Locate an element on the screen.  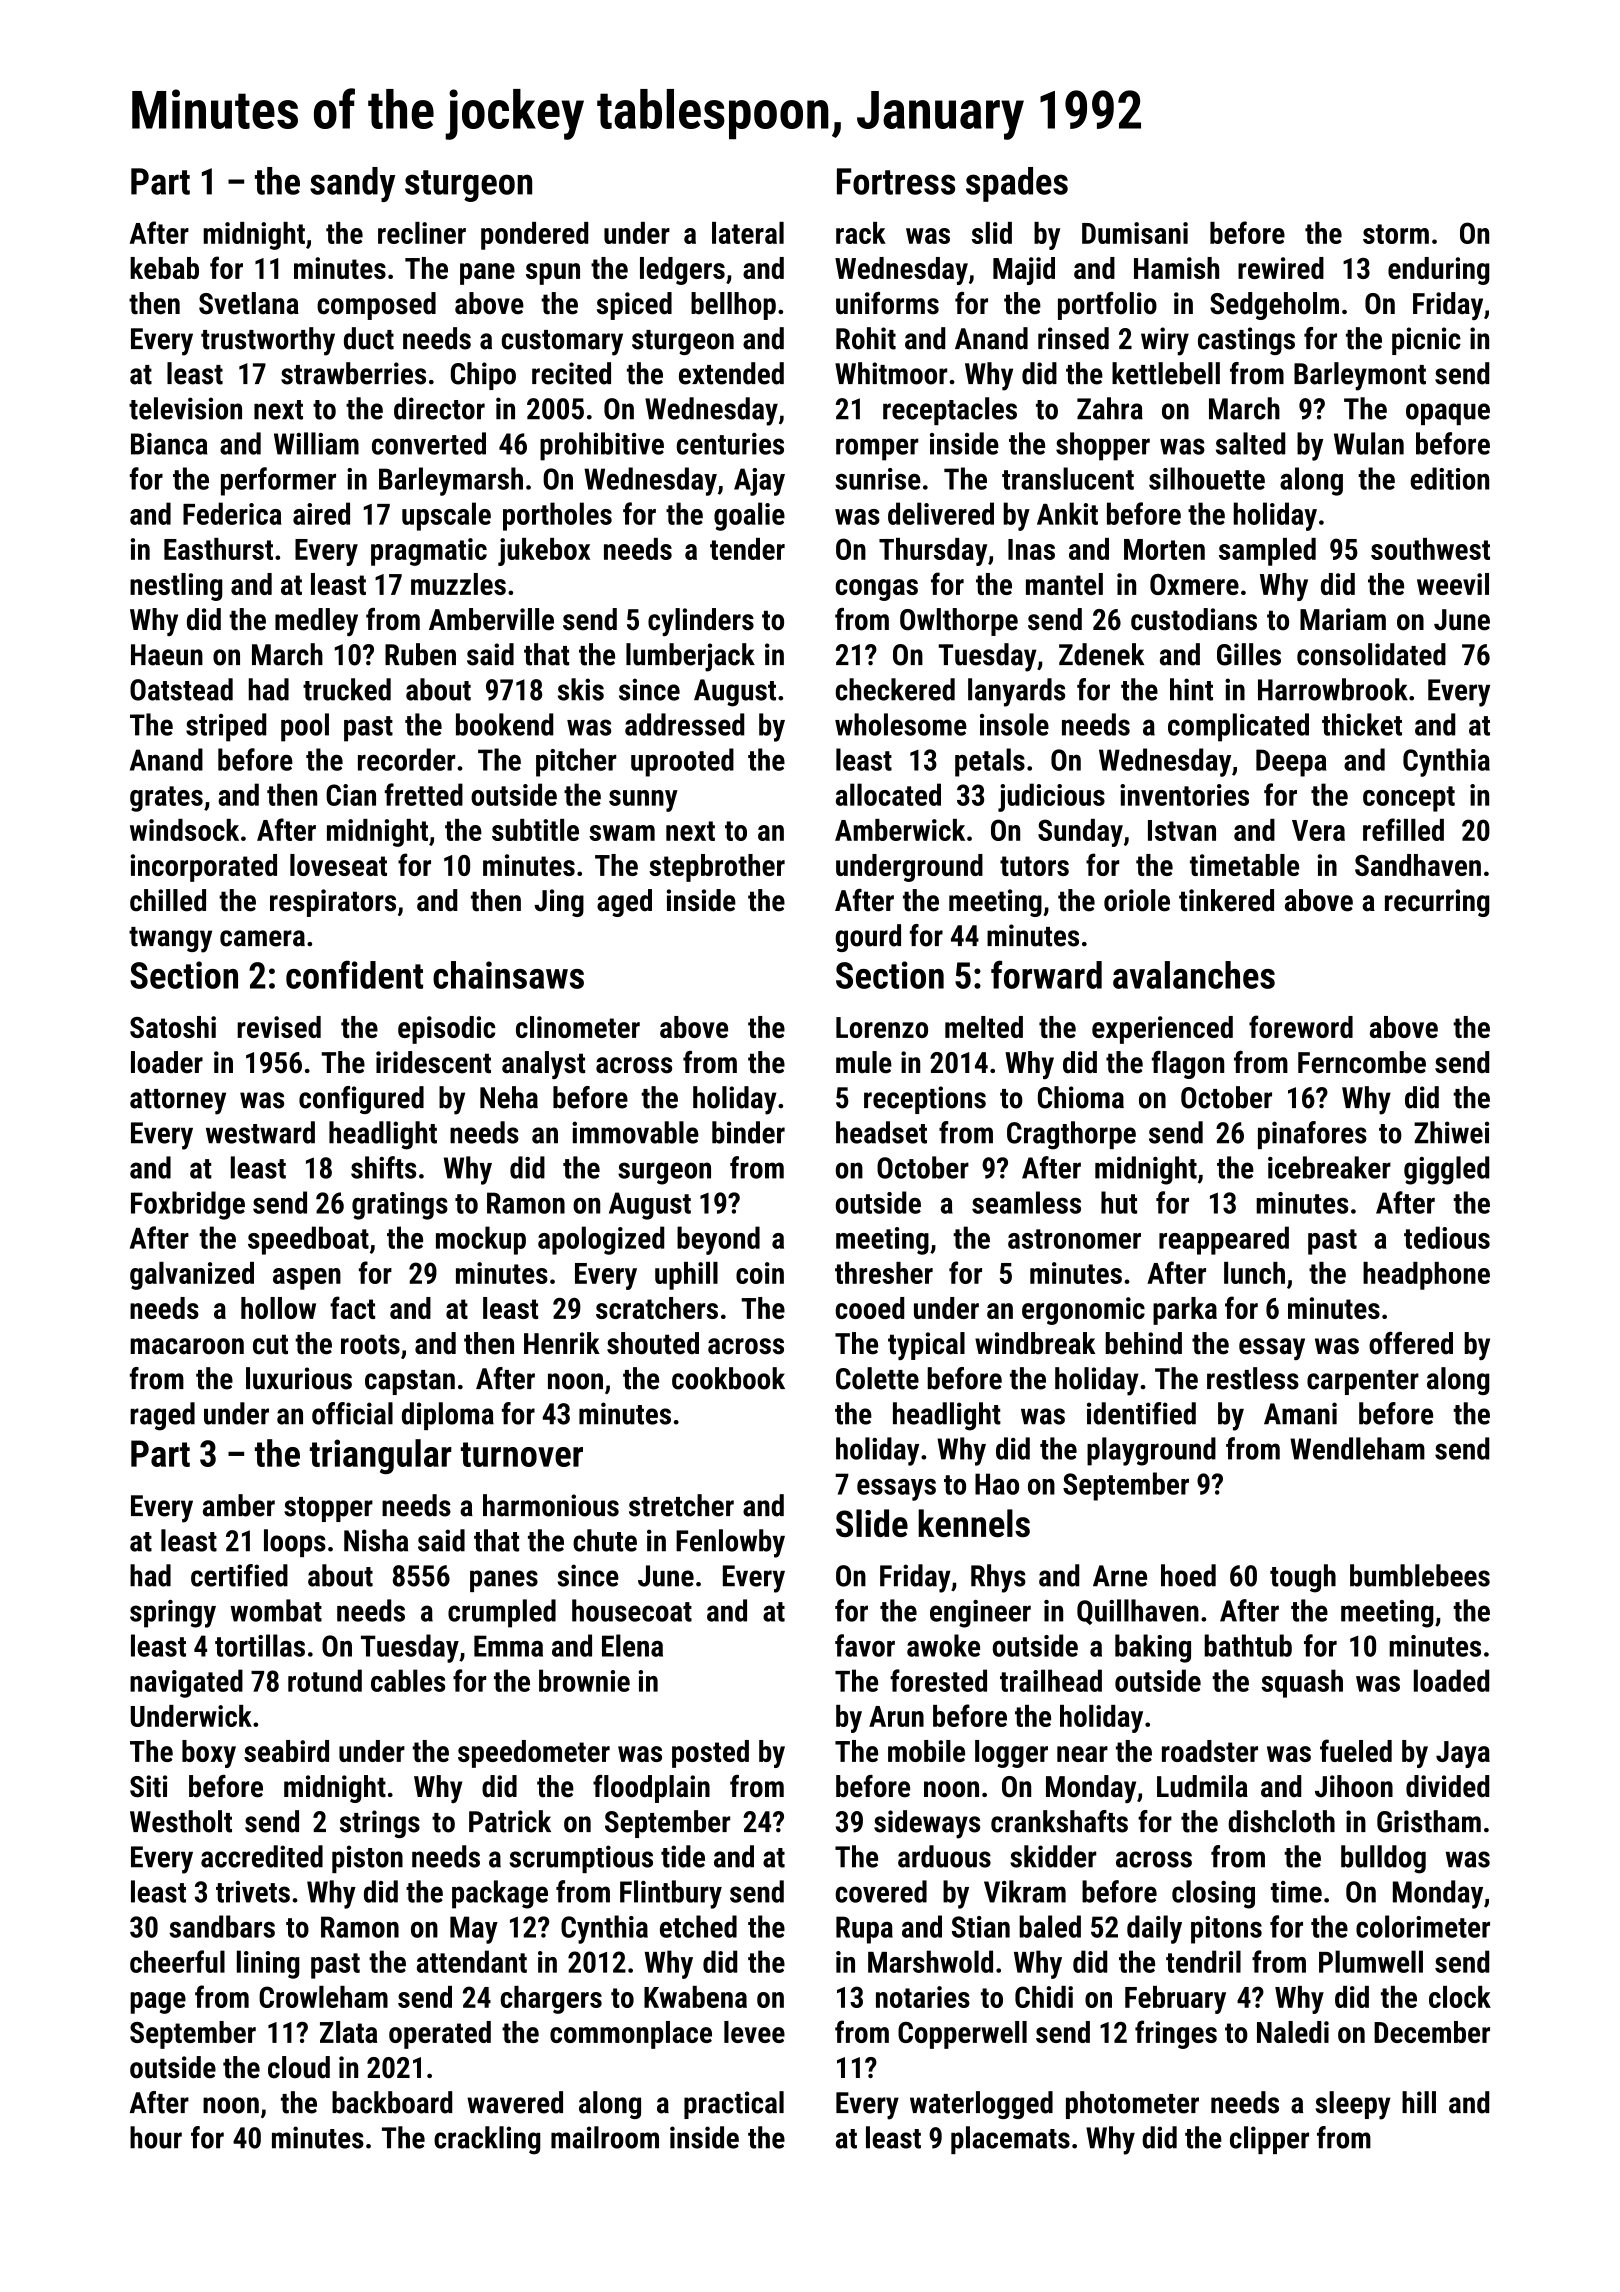
Jing is located at coordinates (559, 903).
